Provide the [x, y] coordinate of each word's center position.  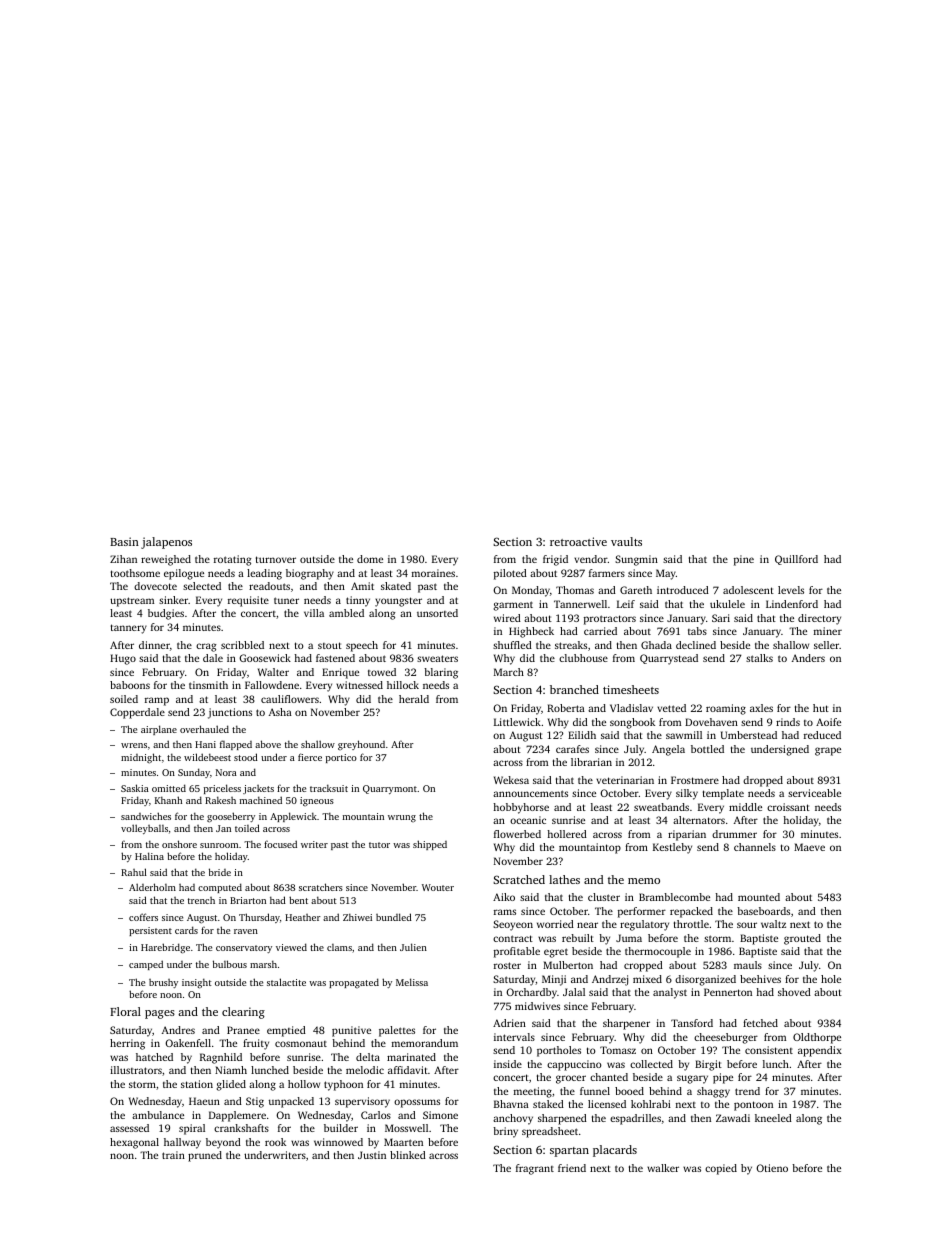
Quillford [796, 560]
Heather [303, 917]
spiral [192, 1129]
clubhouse [583, 658]
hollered [567, 834]
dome [370, 559]
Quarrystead [669, 659]
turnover [276, 559]
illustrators [136, 1070]
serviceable [814, 793]
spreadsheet [550, 1132]
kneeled [773, 1118]
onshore [179, 844]
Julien [413, 947]
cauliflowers [290, 699]
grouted [802, 939]
